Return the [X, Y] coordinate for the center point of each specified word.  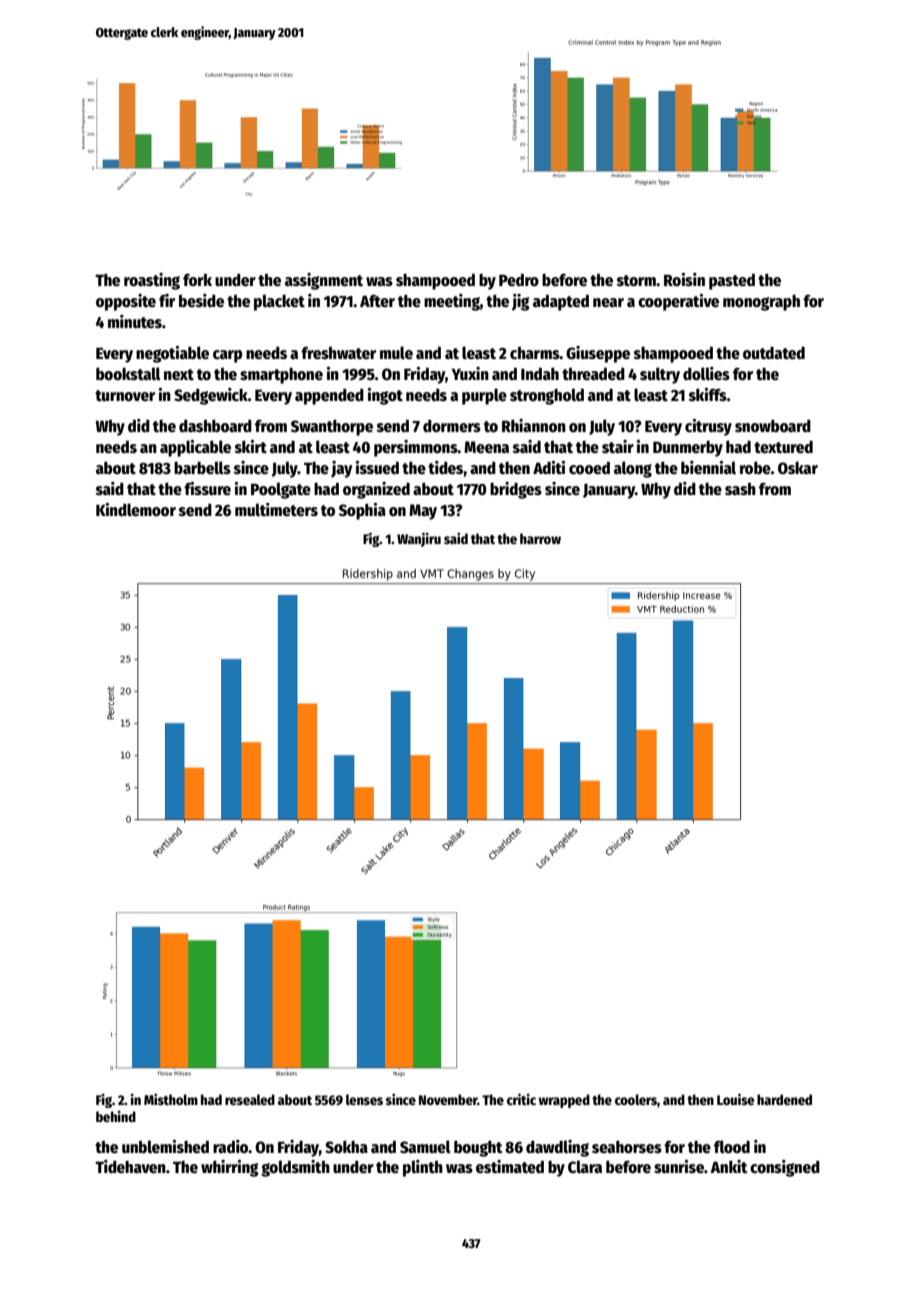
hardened [784, 1099]
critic [521, 1099]
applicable [195, 448]
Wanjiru [419, 540]
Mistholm [171, 1099]
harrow [540, 538]
